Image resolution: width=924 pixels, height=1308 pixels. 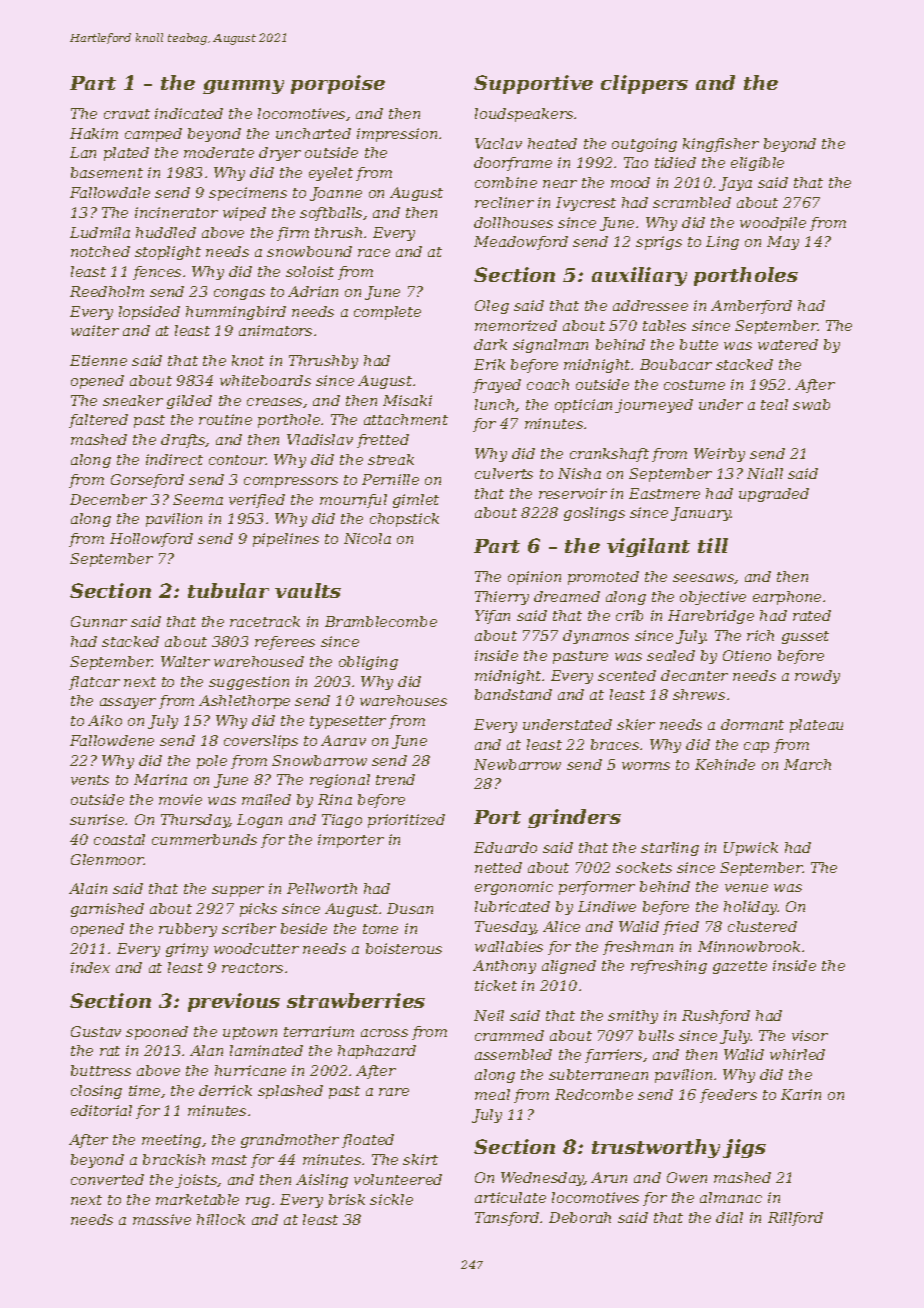 What do you see at coordinates (99, 621) in the image?
I see `Gunnar` at bounding box center [99, 621].
